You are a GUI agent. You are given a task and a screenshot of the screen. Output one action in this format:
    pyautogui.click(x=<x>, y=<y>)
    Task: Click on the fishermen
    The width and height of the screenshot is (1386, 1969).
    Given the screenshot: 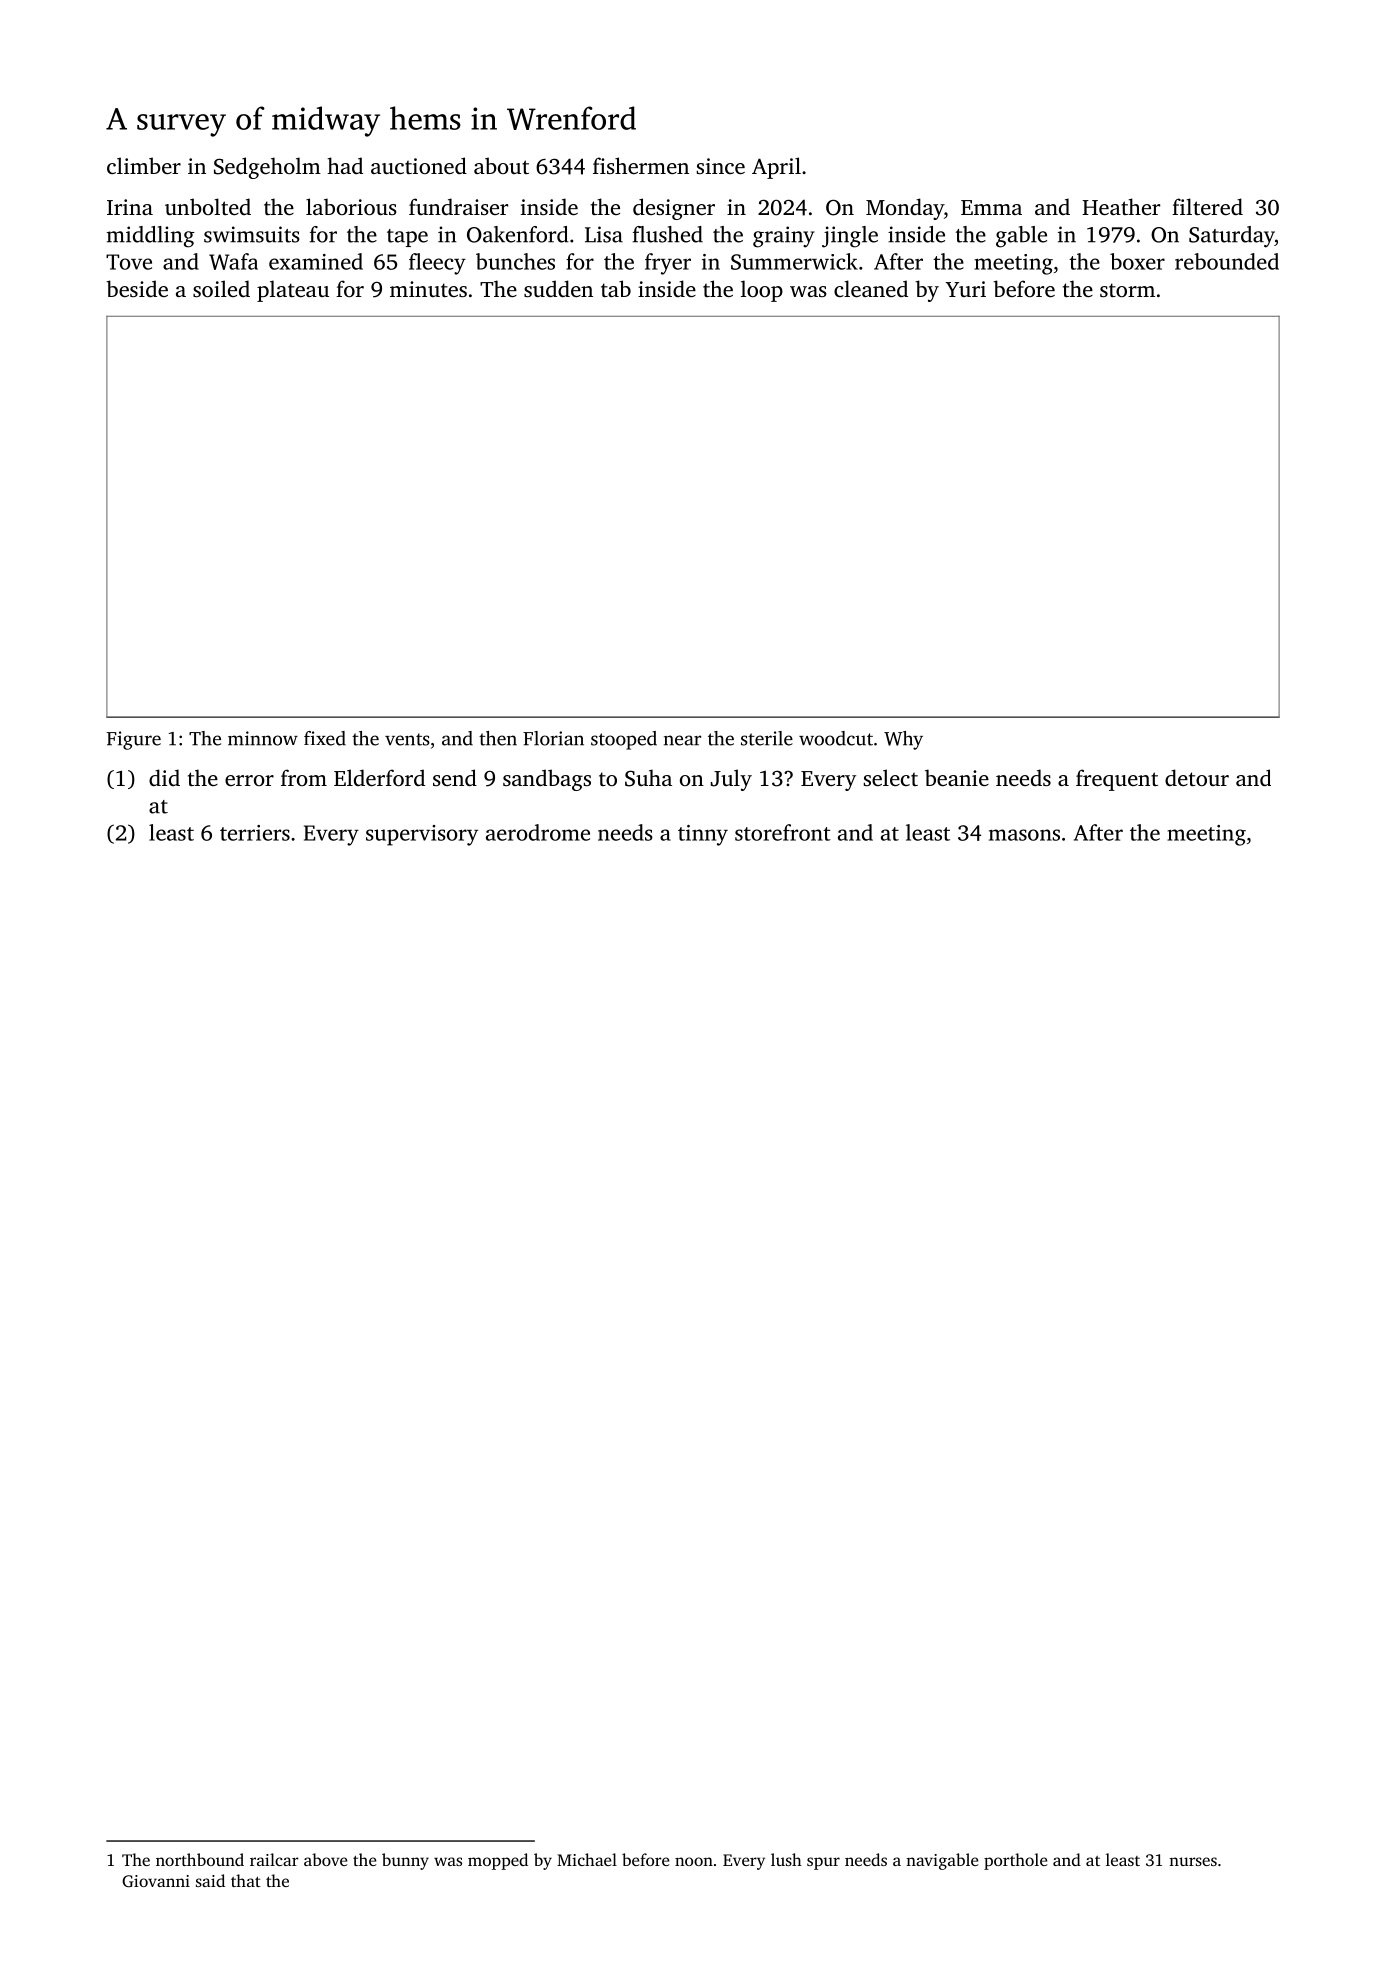 What is the action you would take?
    pyautogui.click(x=641, y=165)
